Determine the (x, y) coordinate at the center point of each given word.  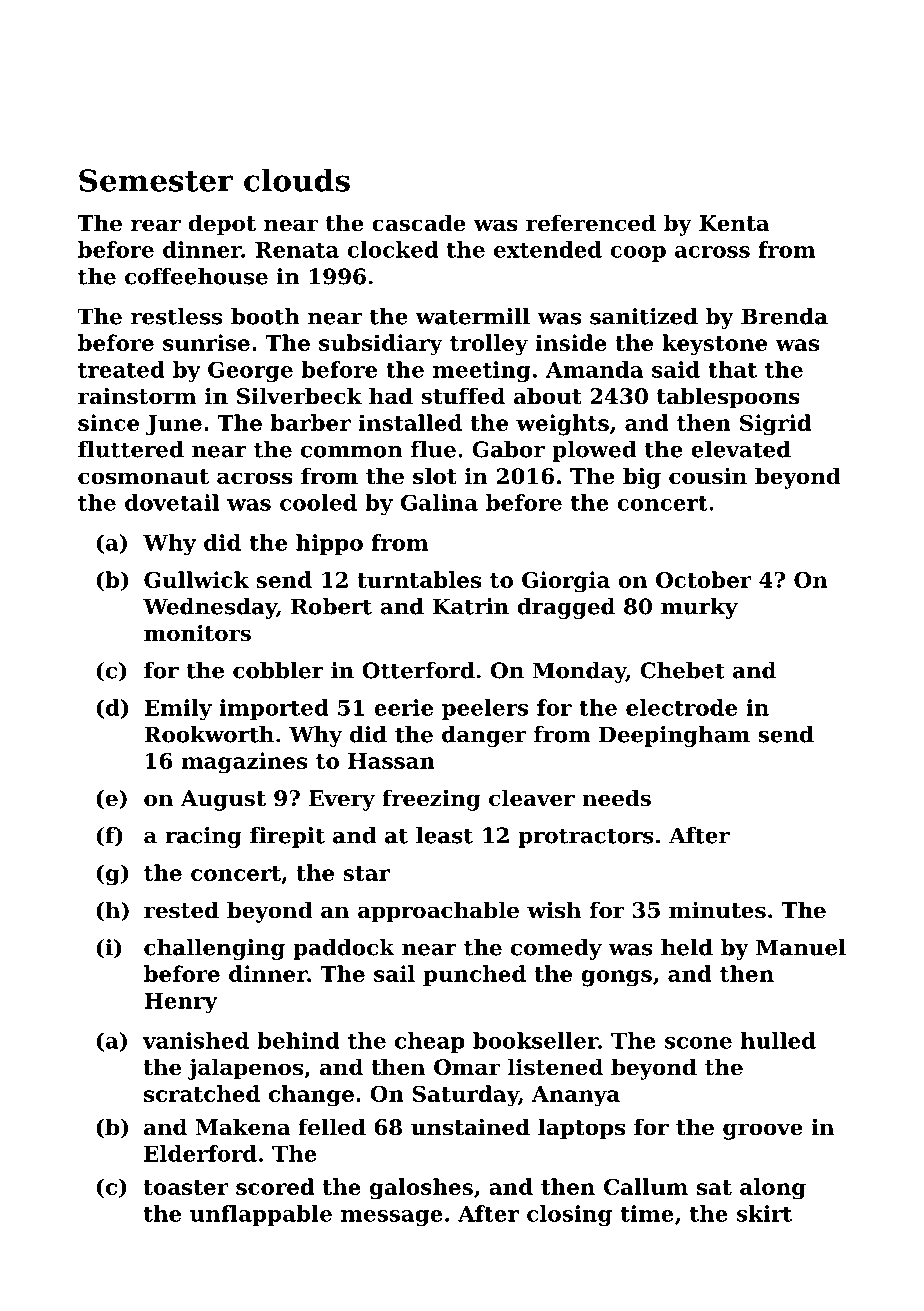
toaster (186, 1187)
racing (203, 837)
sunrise (206, 342)
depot (222, 225)
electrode (681, 707)
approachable (438, 912)
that (732, 369)
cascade (419, 223)
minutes (717, 910)
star (366, 873)
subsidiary (381, 345)
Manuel (801, 947)
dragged (566, 608)
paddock (344, 949)
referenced (591, 223)
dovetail (172, 502)
